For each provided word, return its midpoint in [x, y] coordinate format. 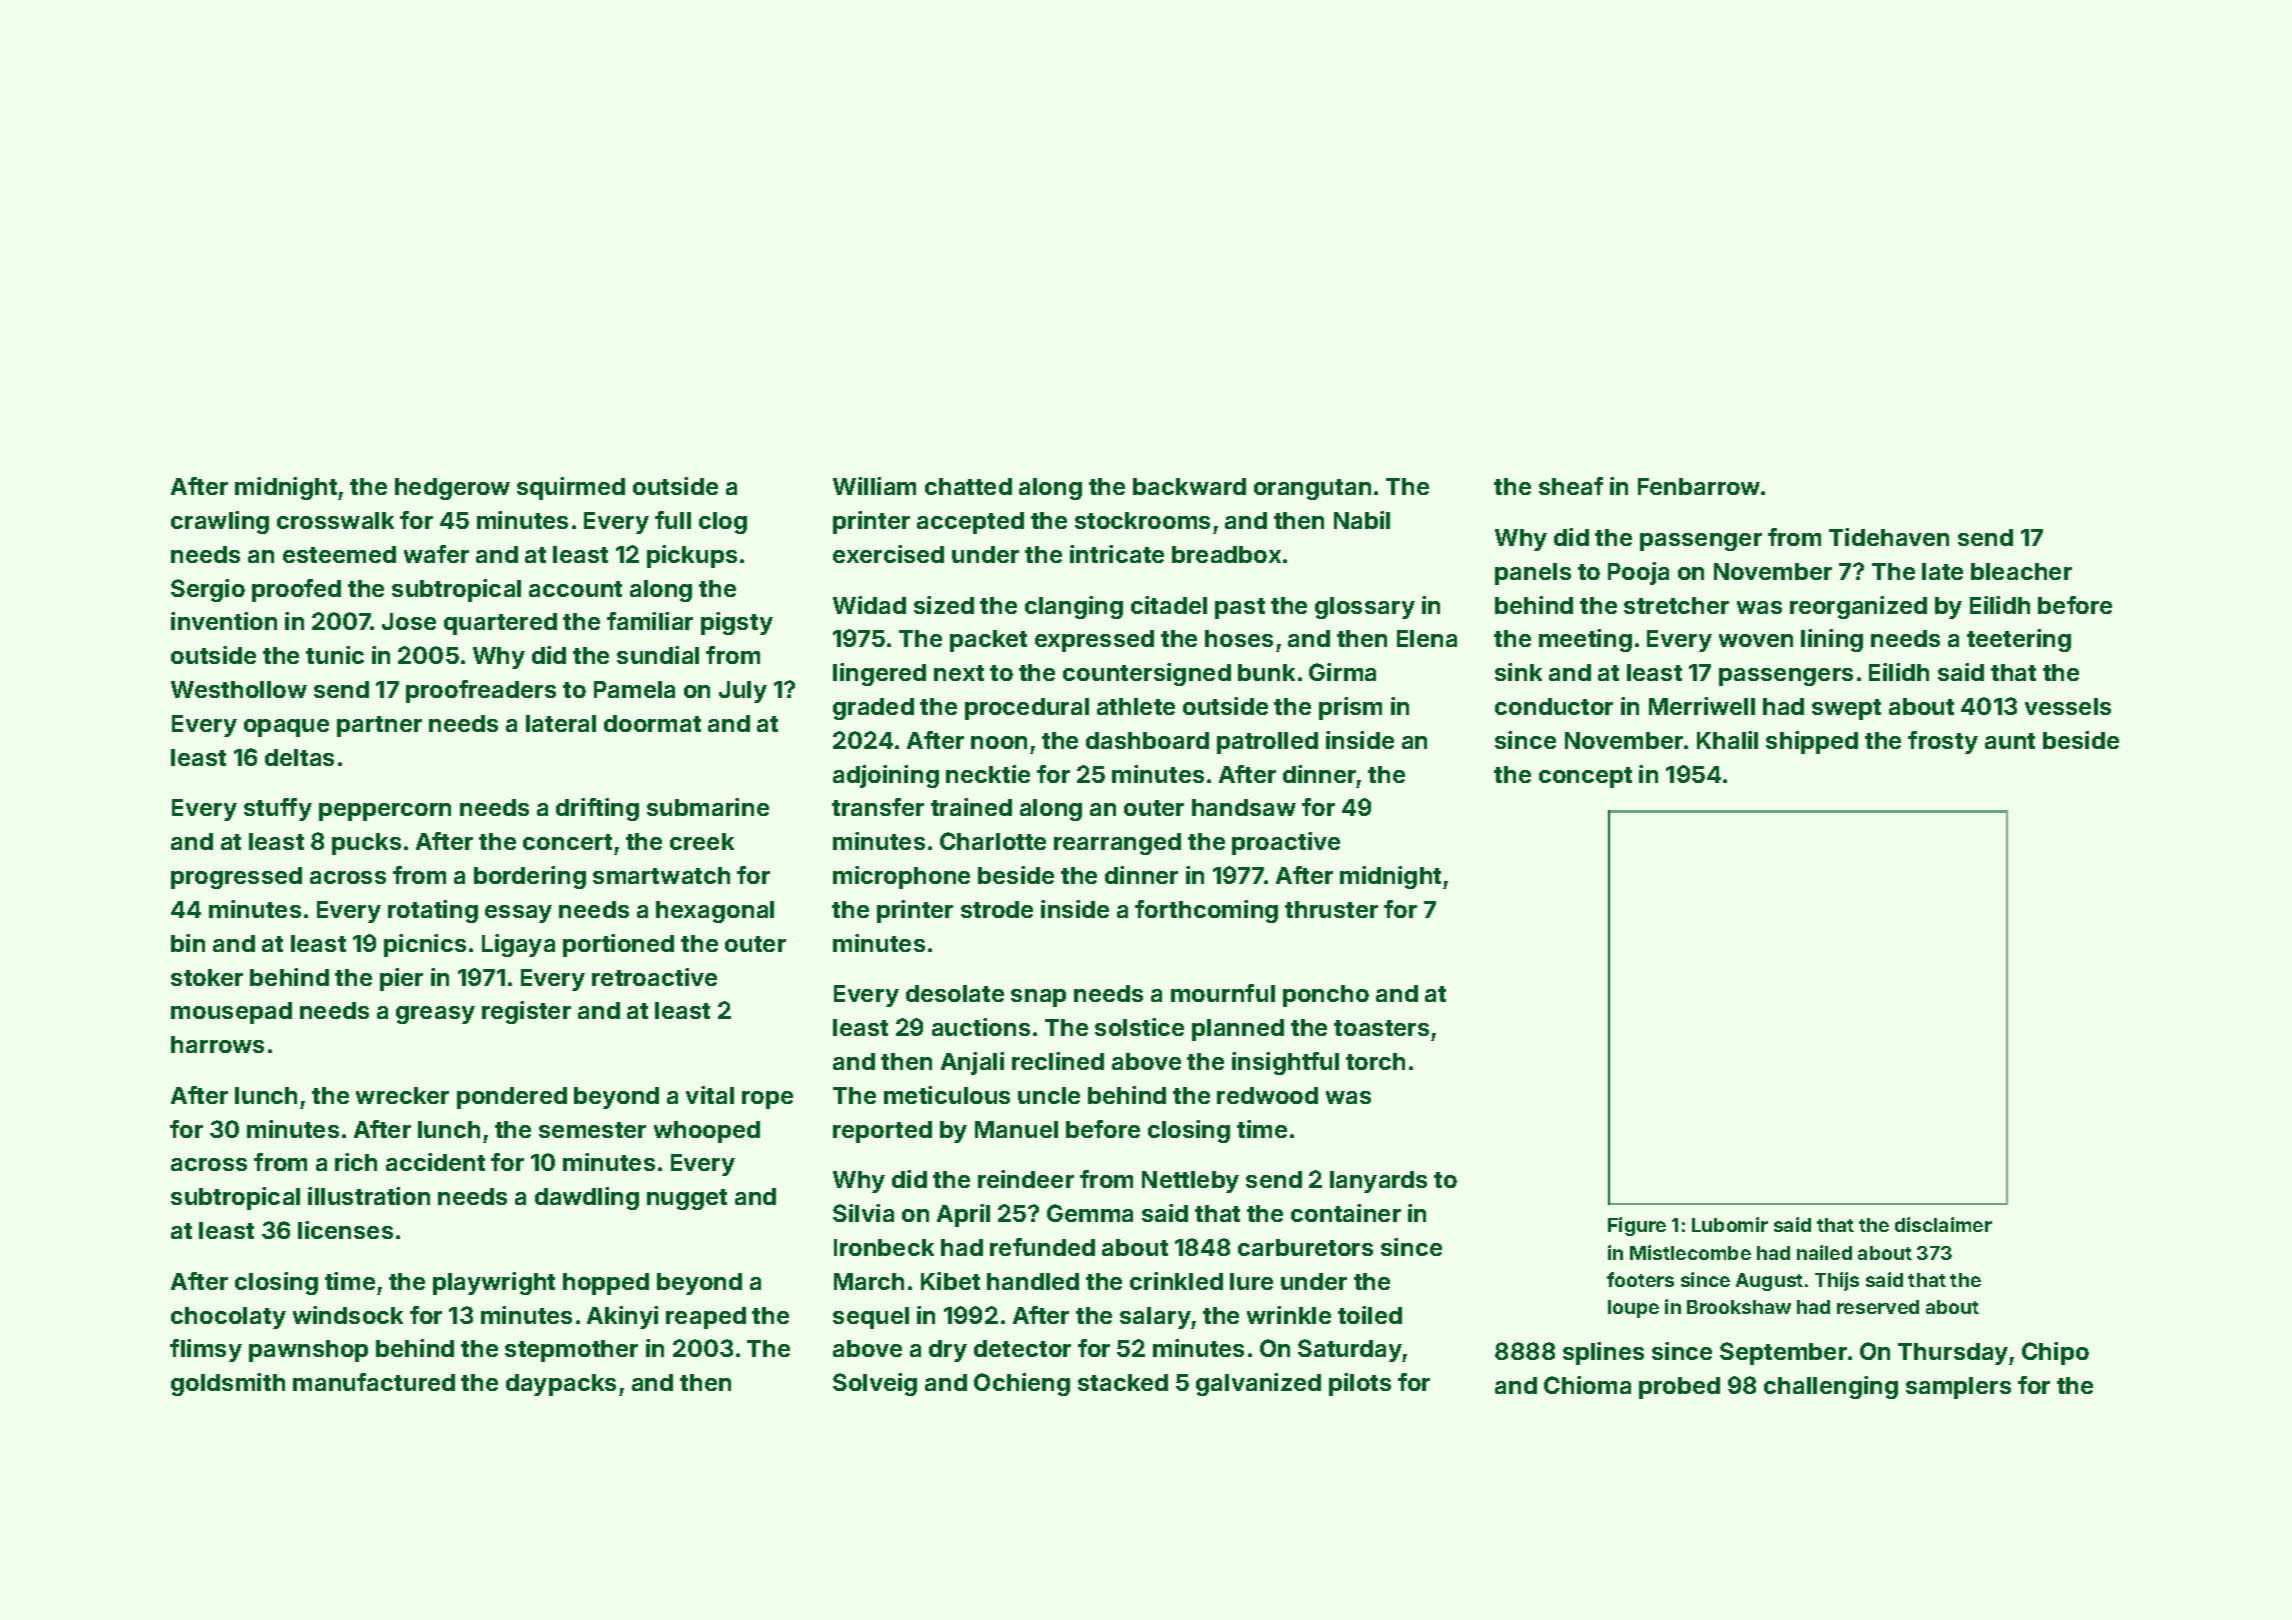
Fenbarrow [1699, 486]
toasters [1381, 1028]
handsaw [1244, 807]
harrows [217, 1044]
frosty [1943, 742]
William [874, 486]
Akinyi [622, 1317]
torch [1375, 1061]
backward [1189, 486]
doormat [652, 723]
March [869, 1281]
